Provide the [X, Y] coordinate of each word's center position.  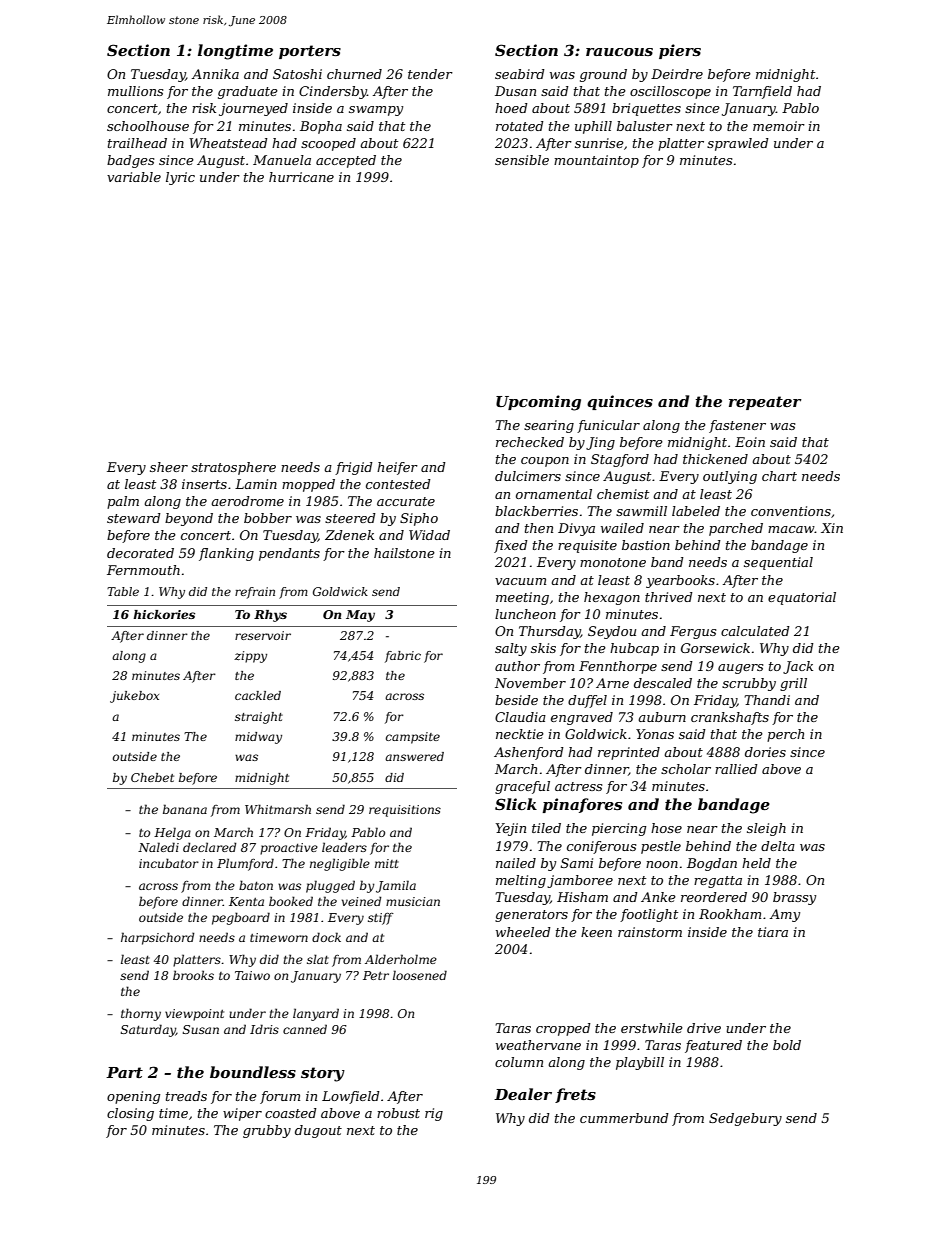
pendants [289, 554]
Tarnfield [762, 92]
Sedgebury [745, 1119]
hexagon [612, 598]
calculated [755, 631]
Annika [215, 74]
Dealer [523, 1094]
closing [130, 1114]
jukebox [134, 697]
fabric [403, 657]
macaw [791, 529]
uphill [593, 127]
